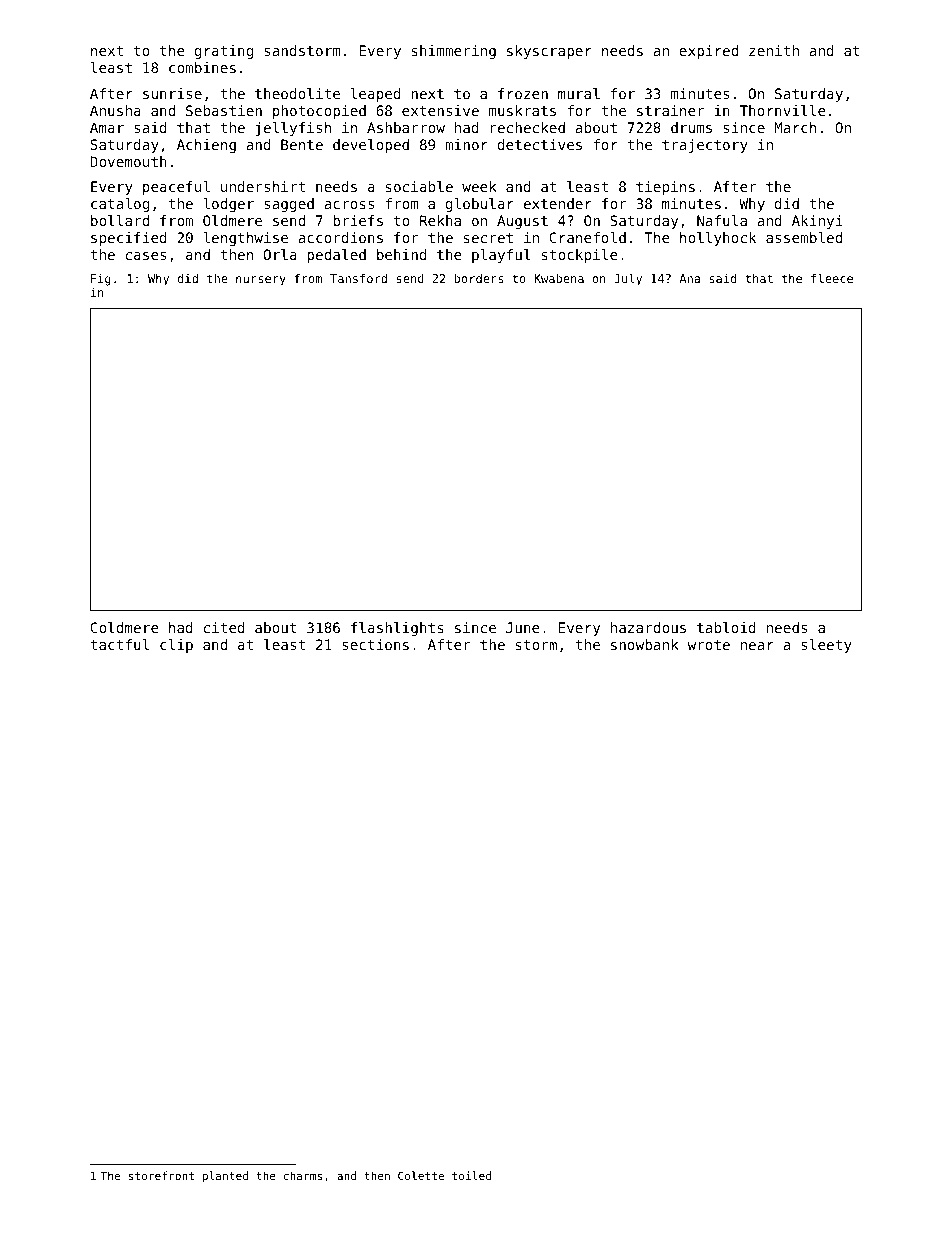 This document has width=952, height=1233. What do you see at coordinates (375, 644) in the document?
I see `sections` at bounding box center [375, 644].
